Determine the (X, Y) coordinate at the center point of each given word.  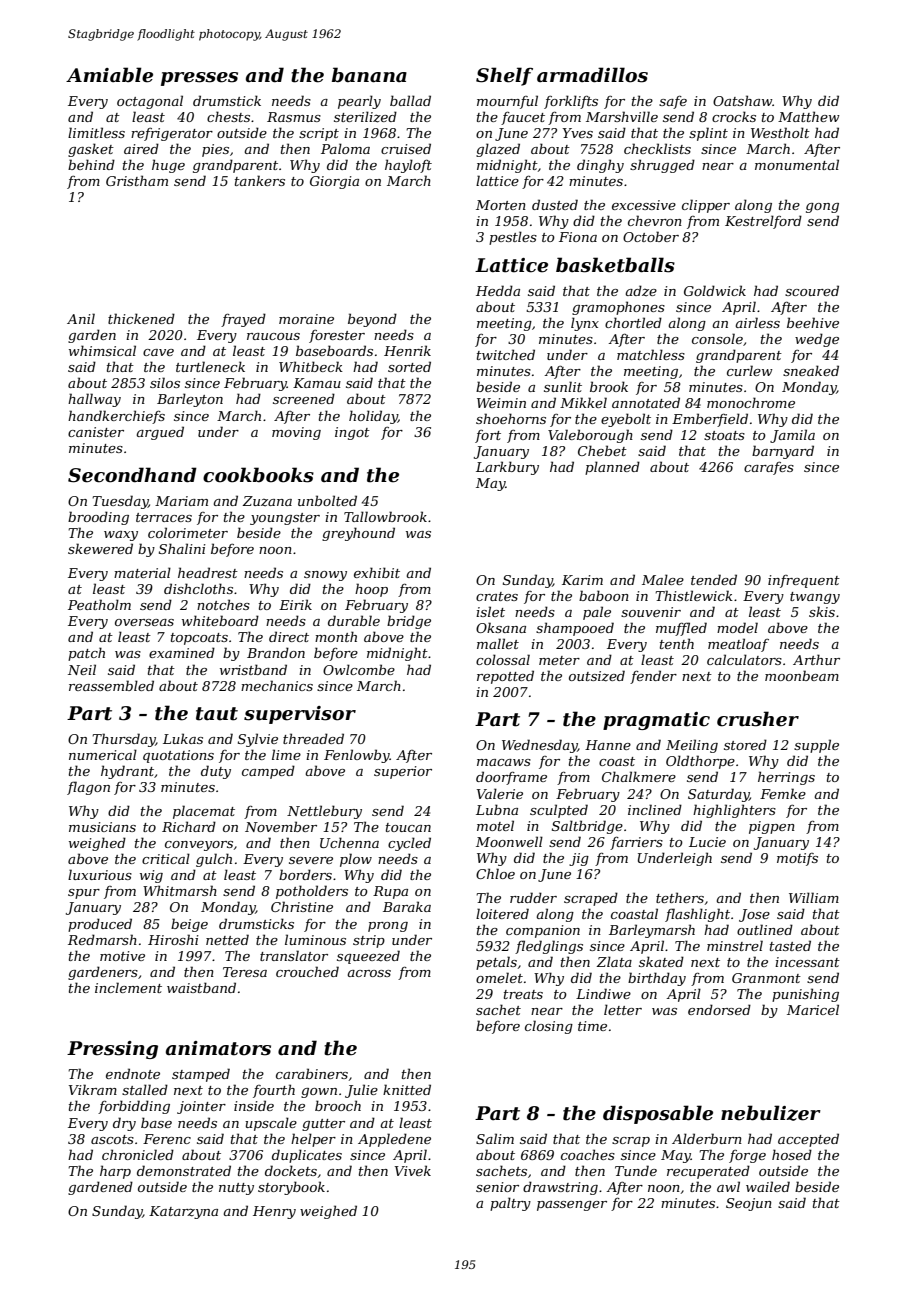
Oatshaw (742, 100)
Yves (578, 133)
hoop (371, 590)
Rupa (390, 892)
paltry (510, 1204)
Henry (274, 1212)
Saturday (718, 795)
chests (228, 116)
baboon (604, 595)
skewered (100, 548)
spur (84, 894)
